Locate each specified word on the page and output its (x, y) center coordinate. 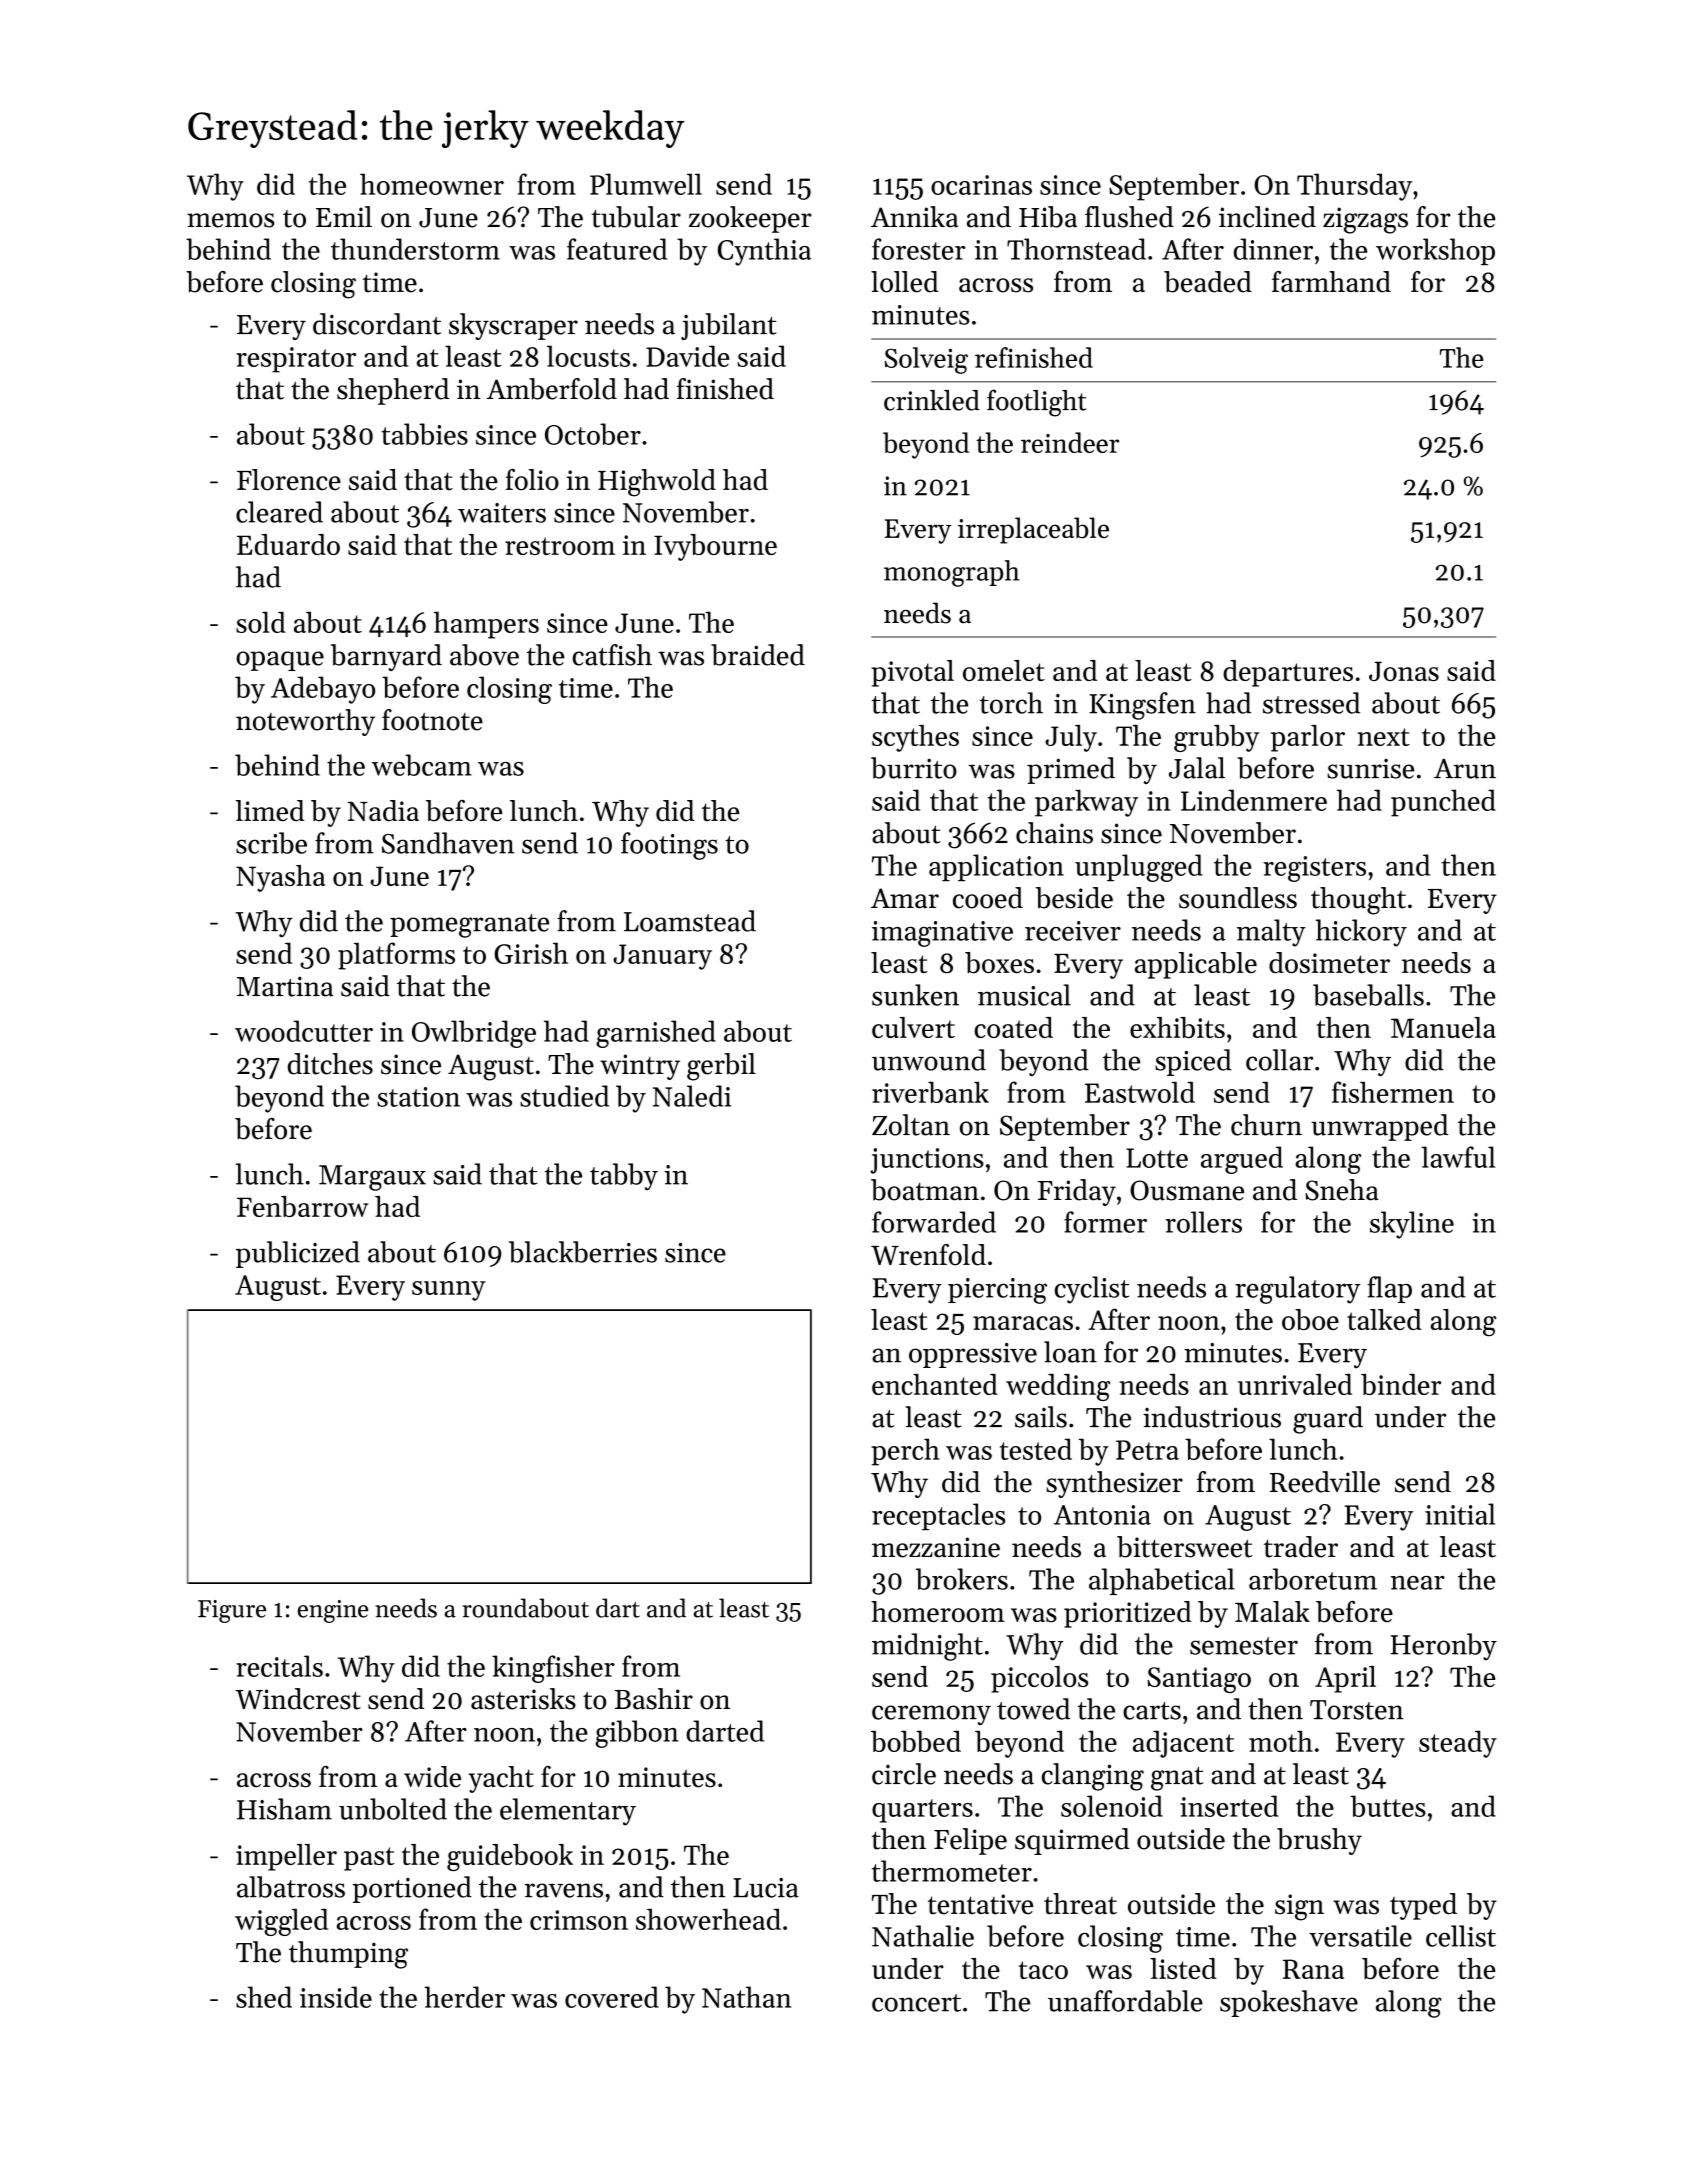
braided (758, 655)
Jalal (1197, 768)
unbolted (393, 1809)
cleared (279, 512)
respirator (296, 360)
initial (1460, 1514)
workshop (1435, 251)
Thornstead (1076, 249)
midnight (927, 1647)
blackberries (583, 1252)
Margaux (372, 1178)
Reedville (1325, 1482)
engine (333, 1611)
